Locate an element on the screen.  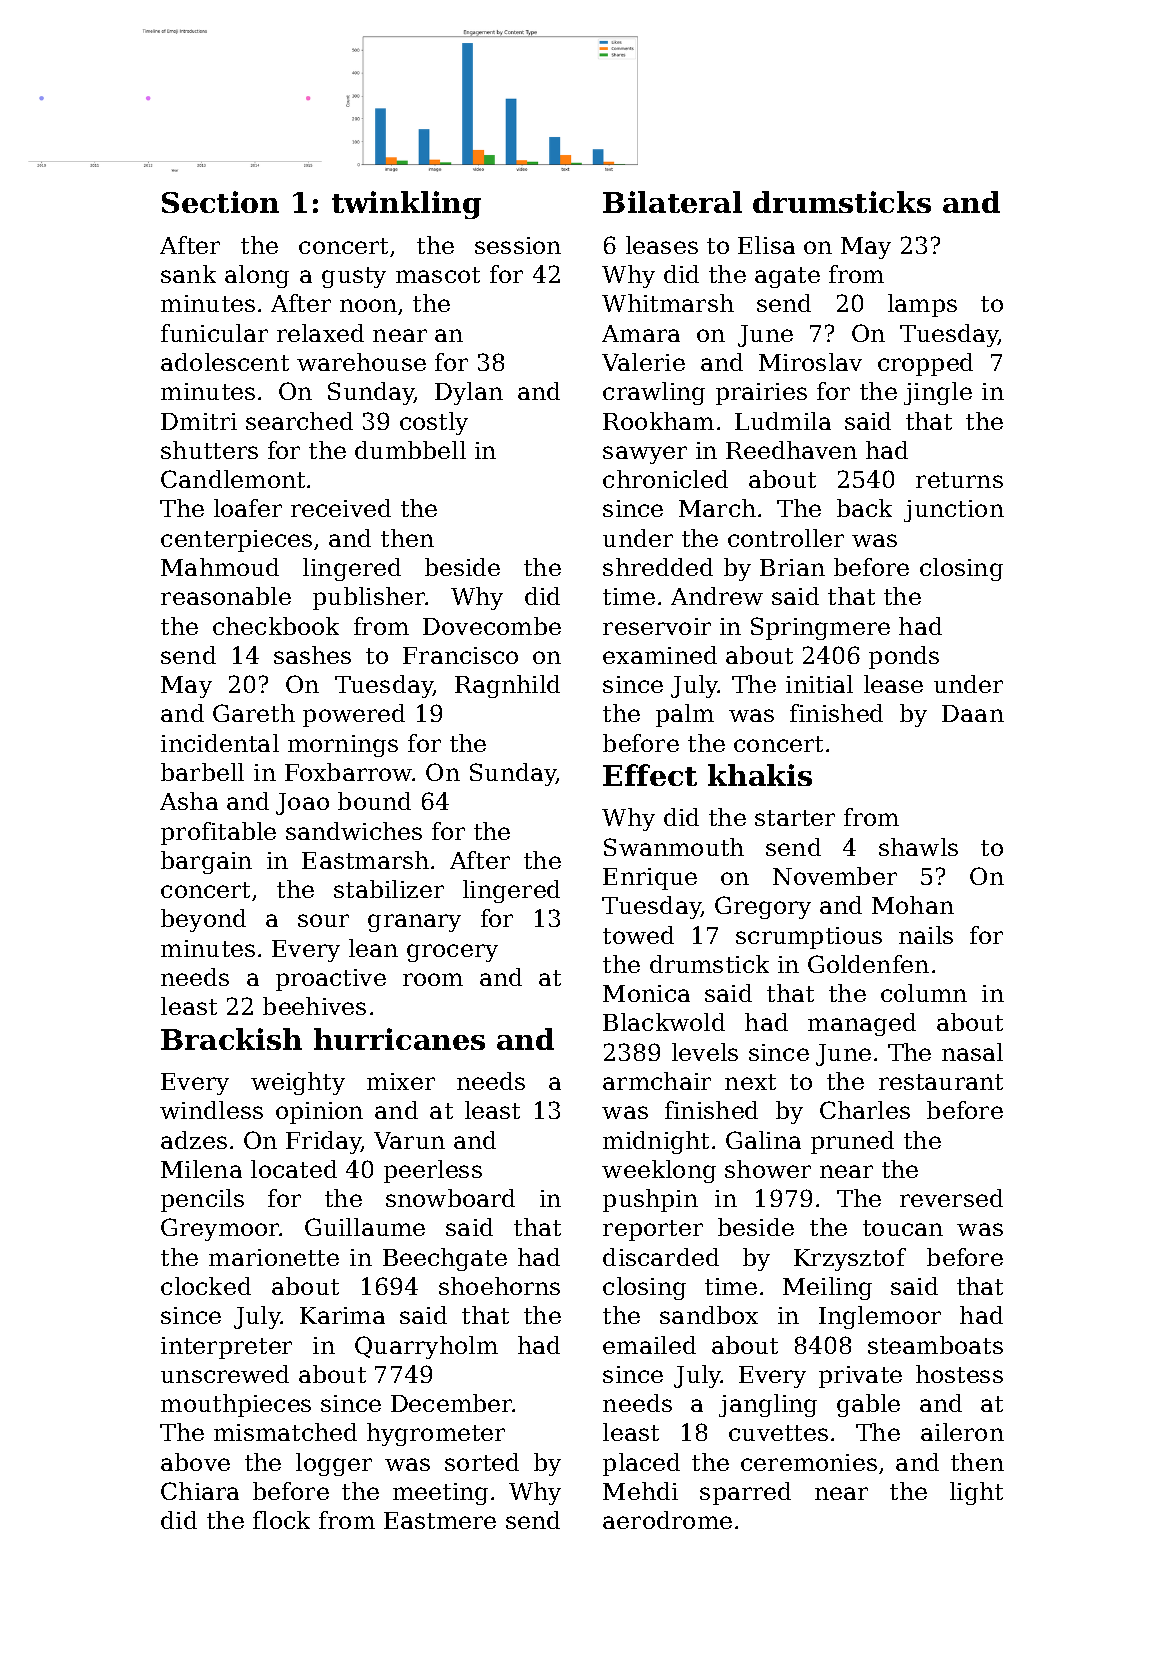
Section is located at coordinates (220, 202).
